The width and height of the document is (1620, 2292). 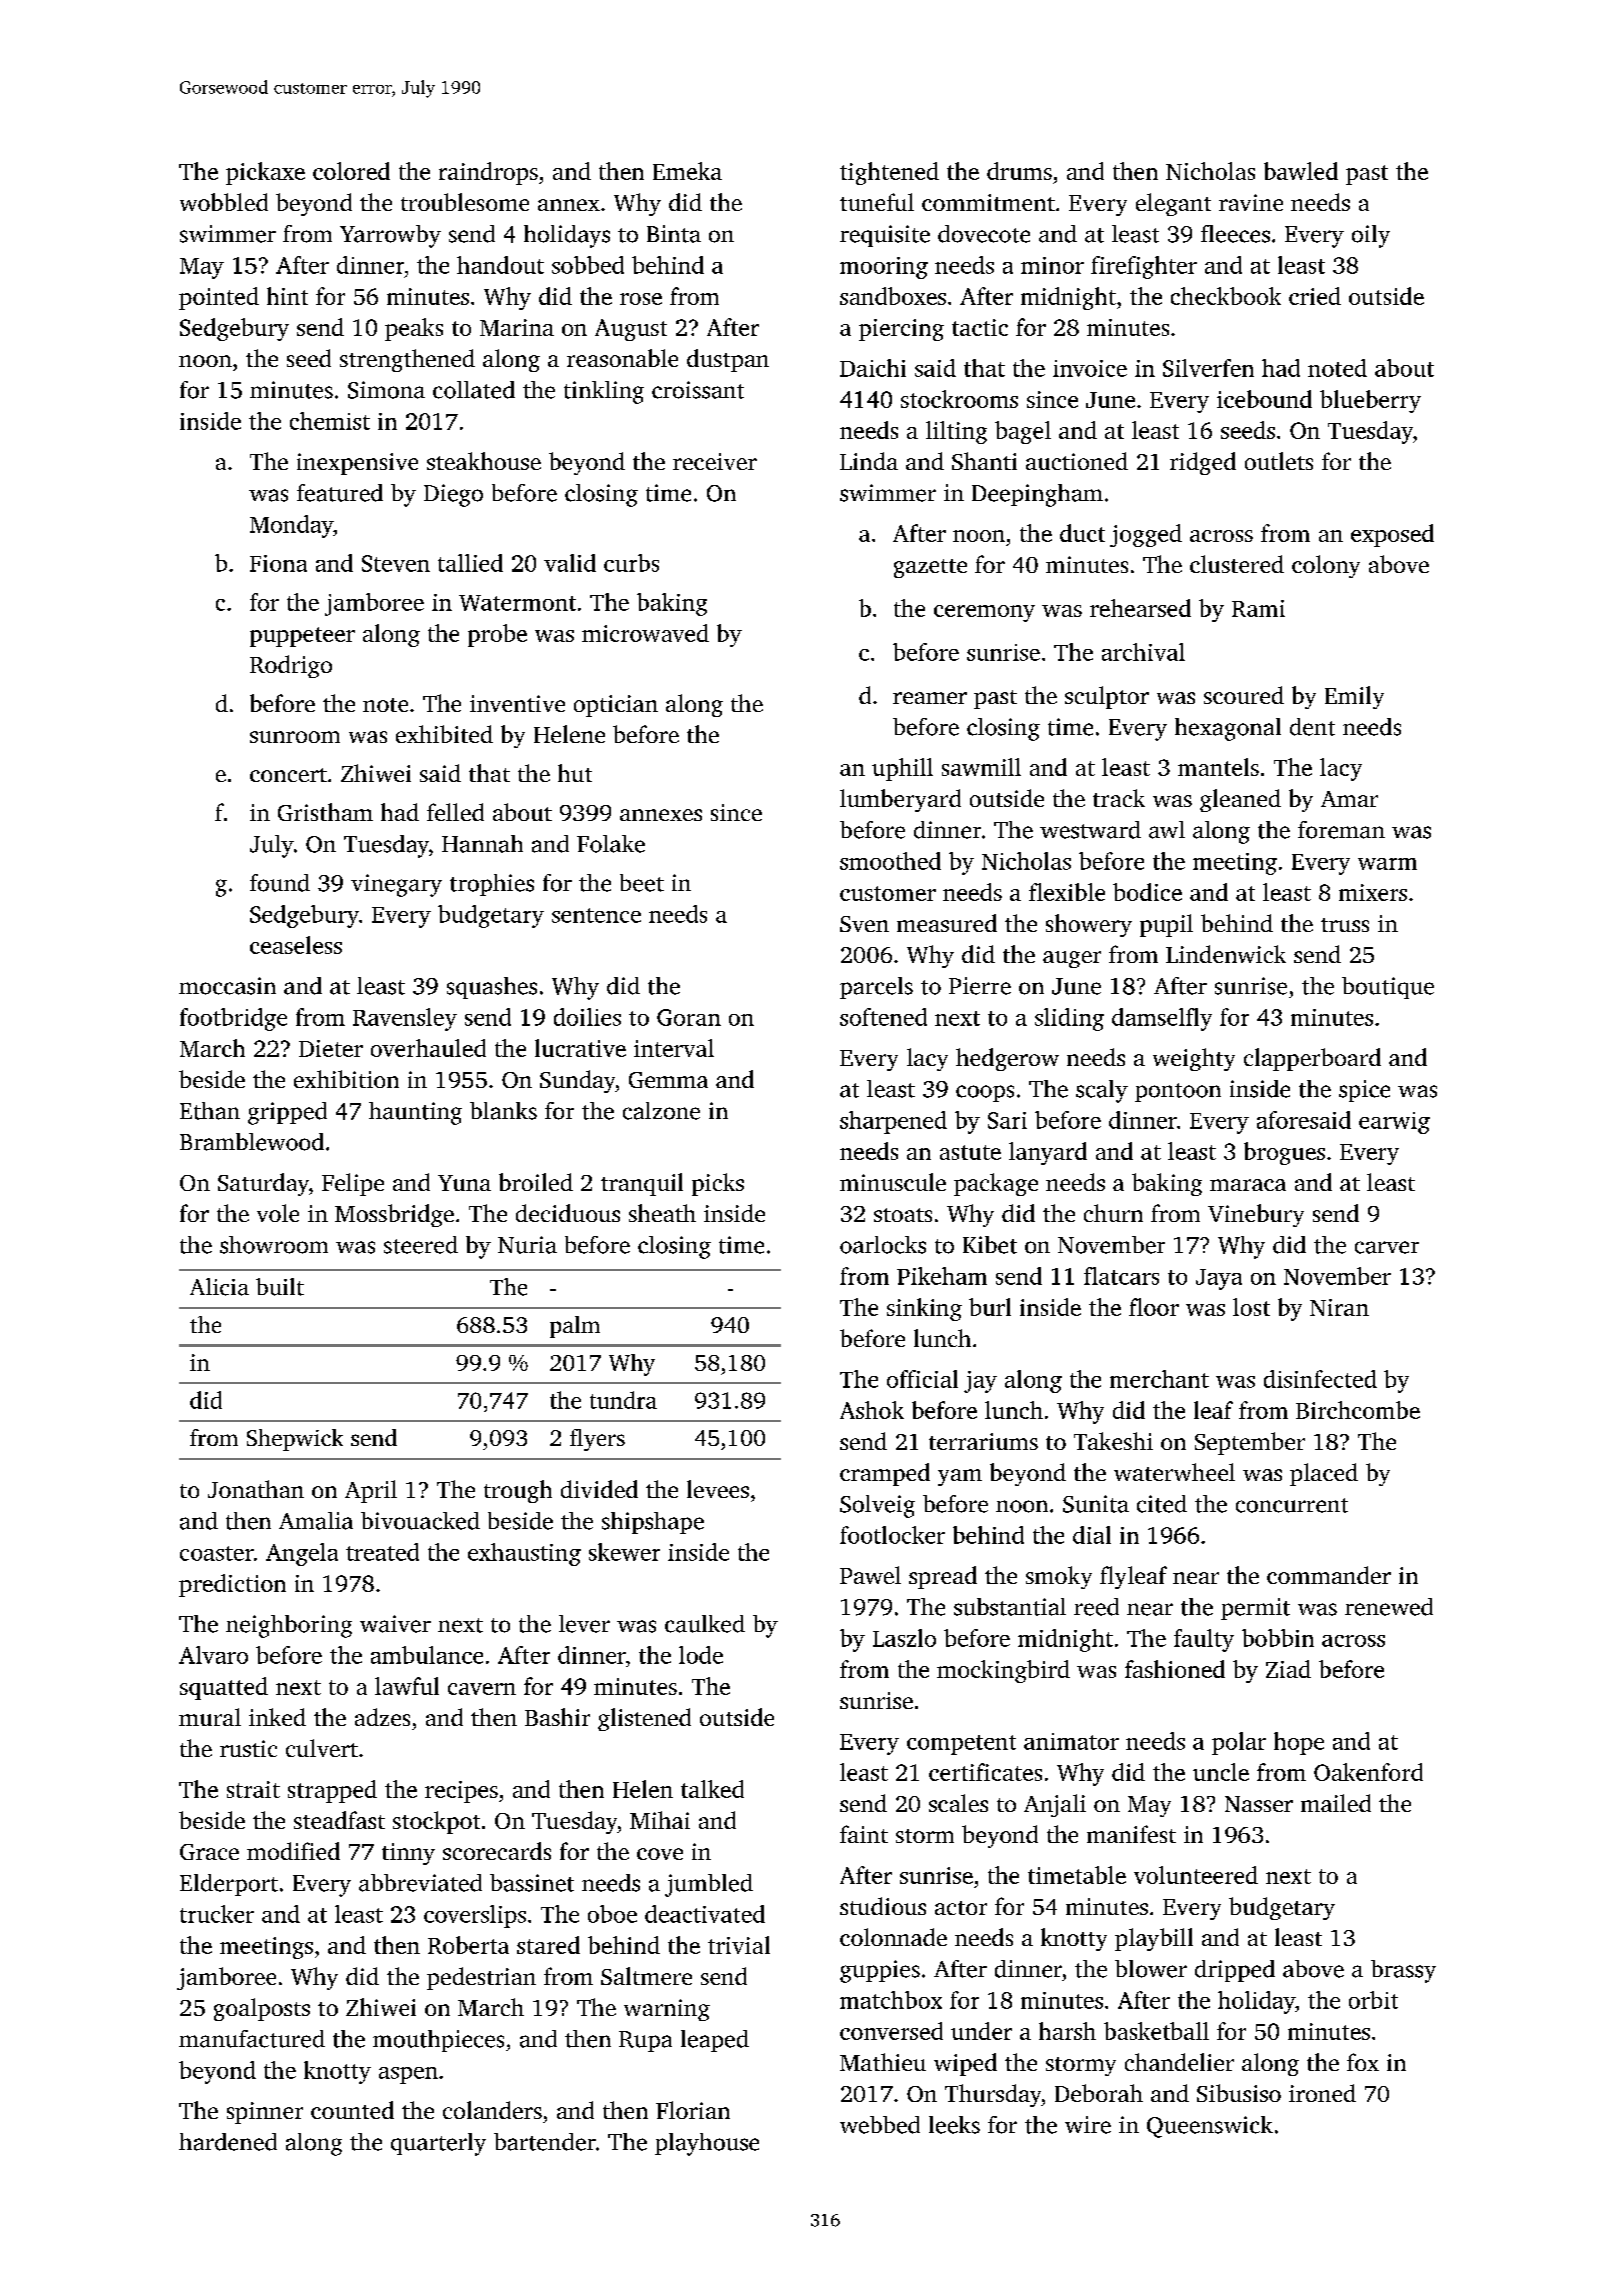 I want to click on chemist, so click(x=330, y=421).
